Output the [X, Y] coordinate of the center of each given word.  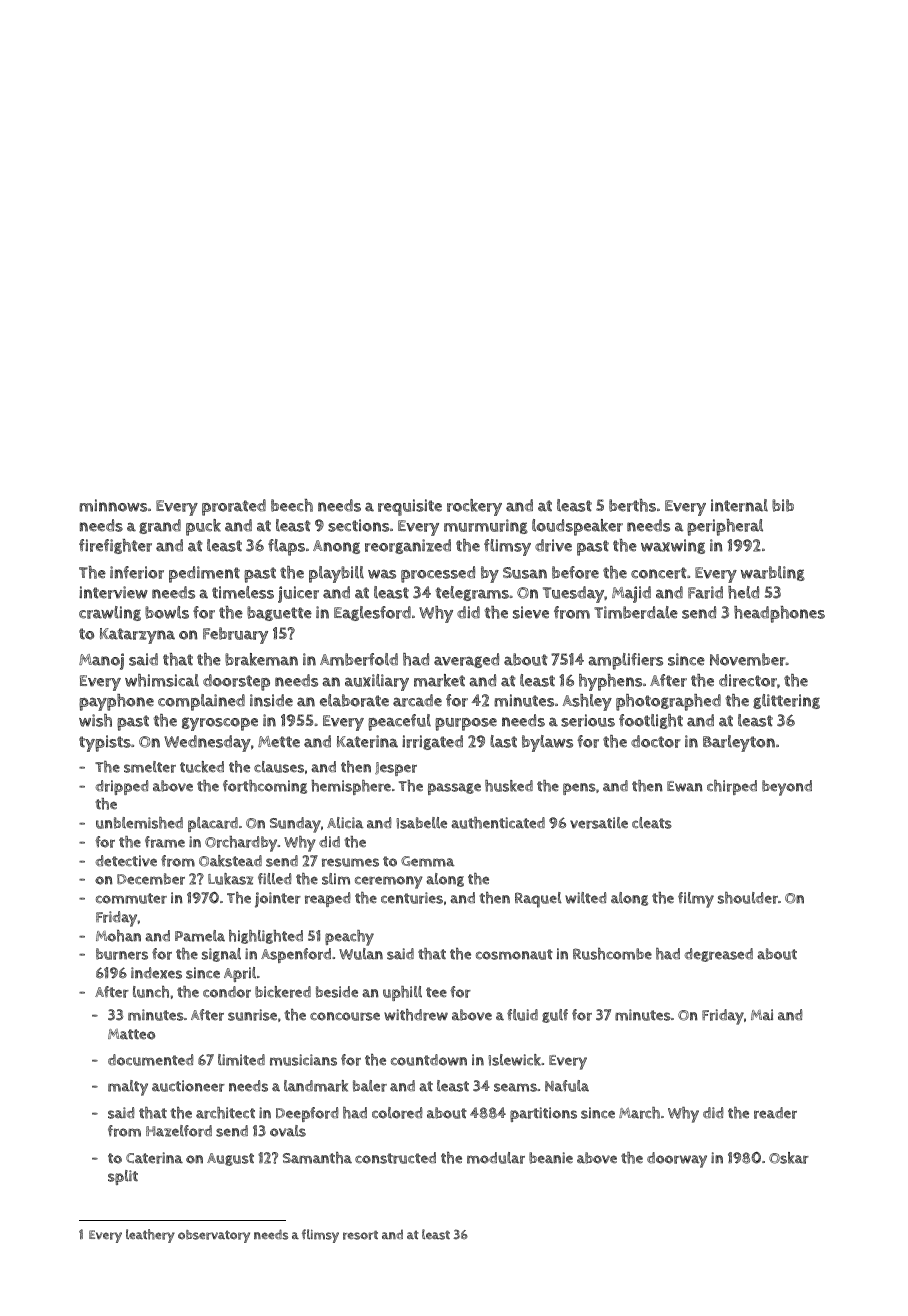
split [123, 1177]
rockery [474, 507]
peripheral [725, 527]
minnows [113, 505]
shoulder [748, 898]
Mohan [118, 936]
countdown [429, 1060]
